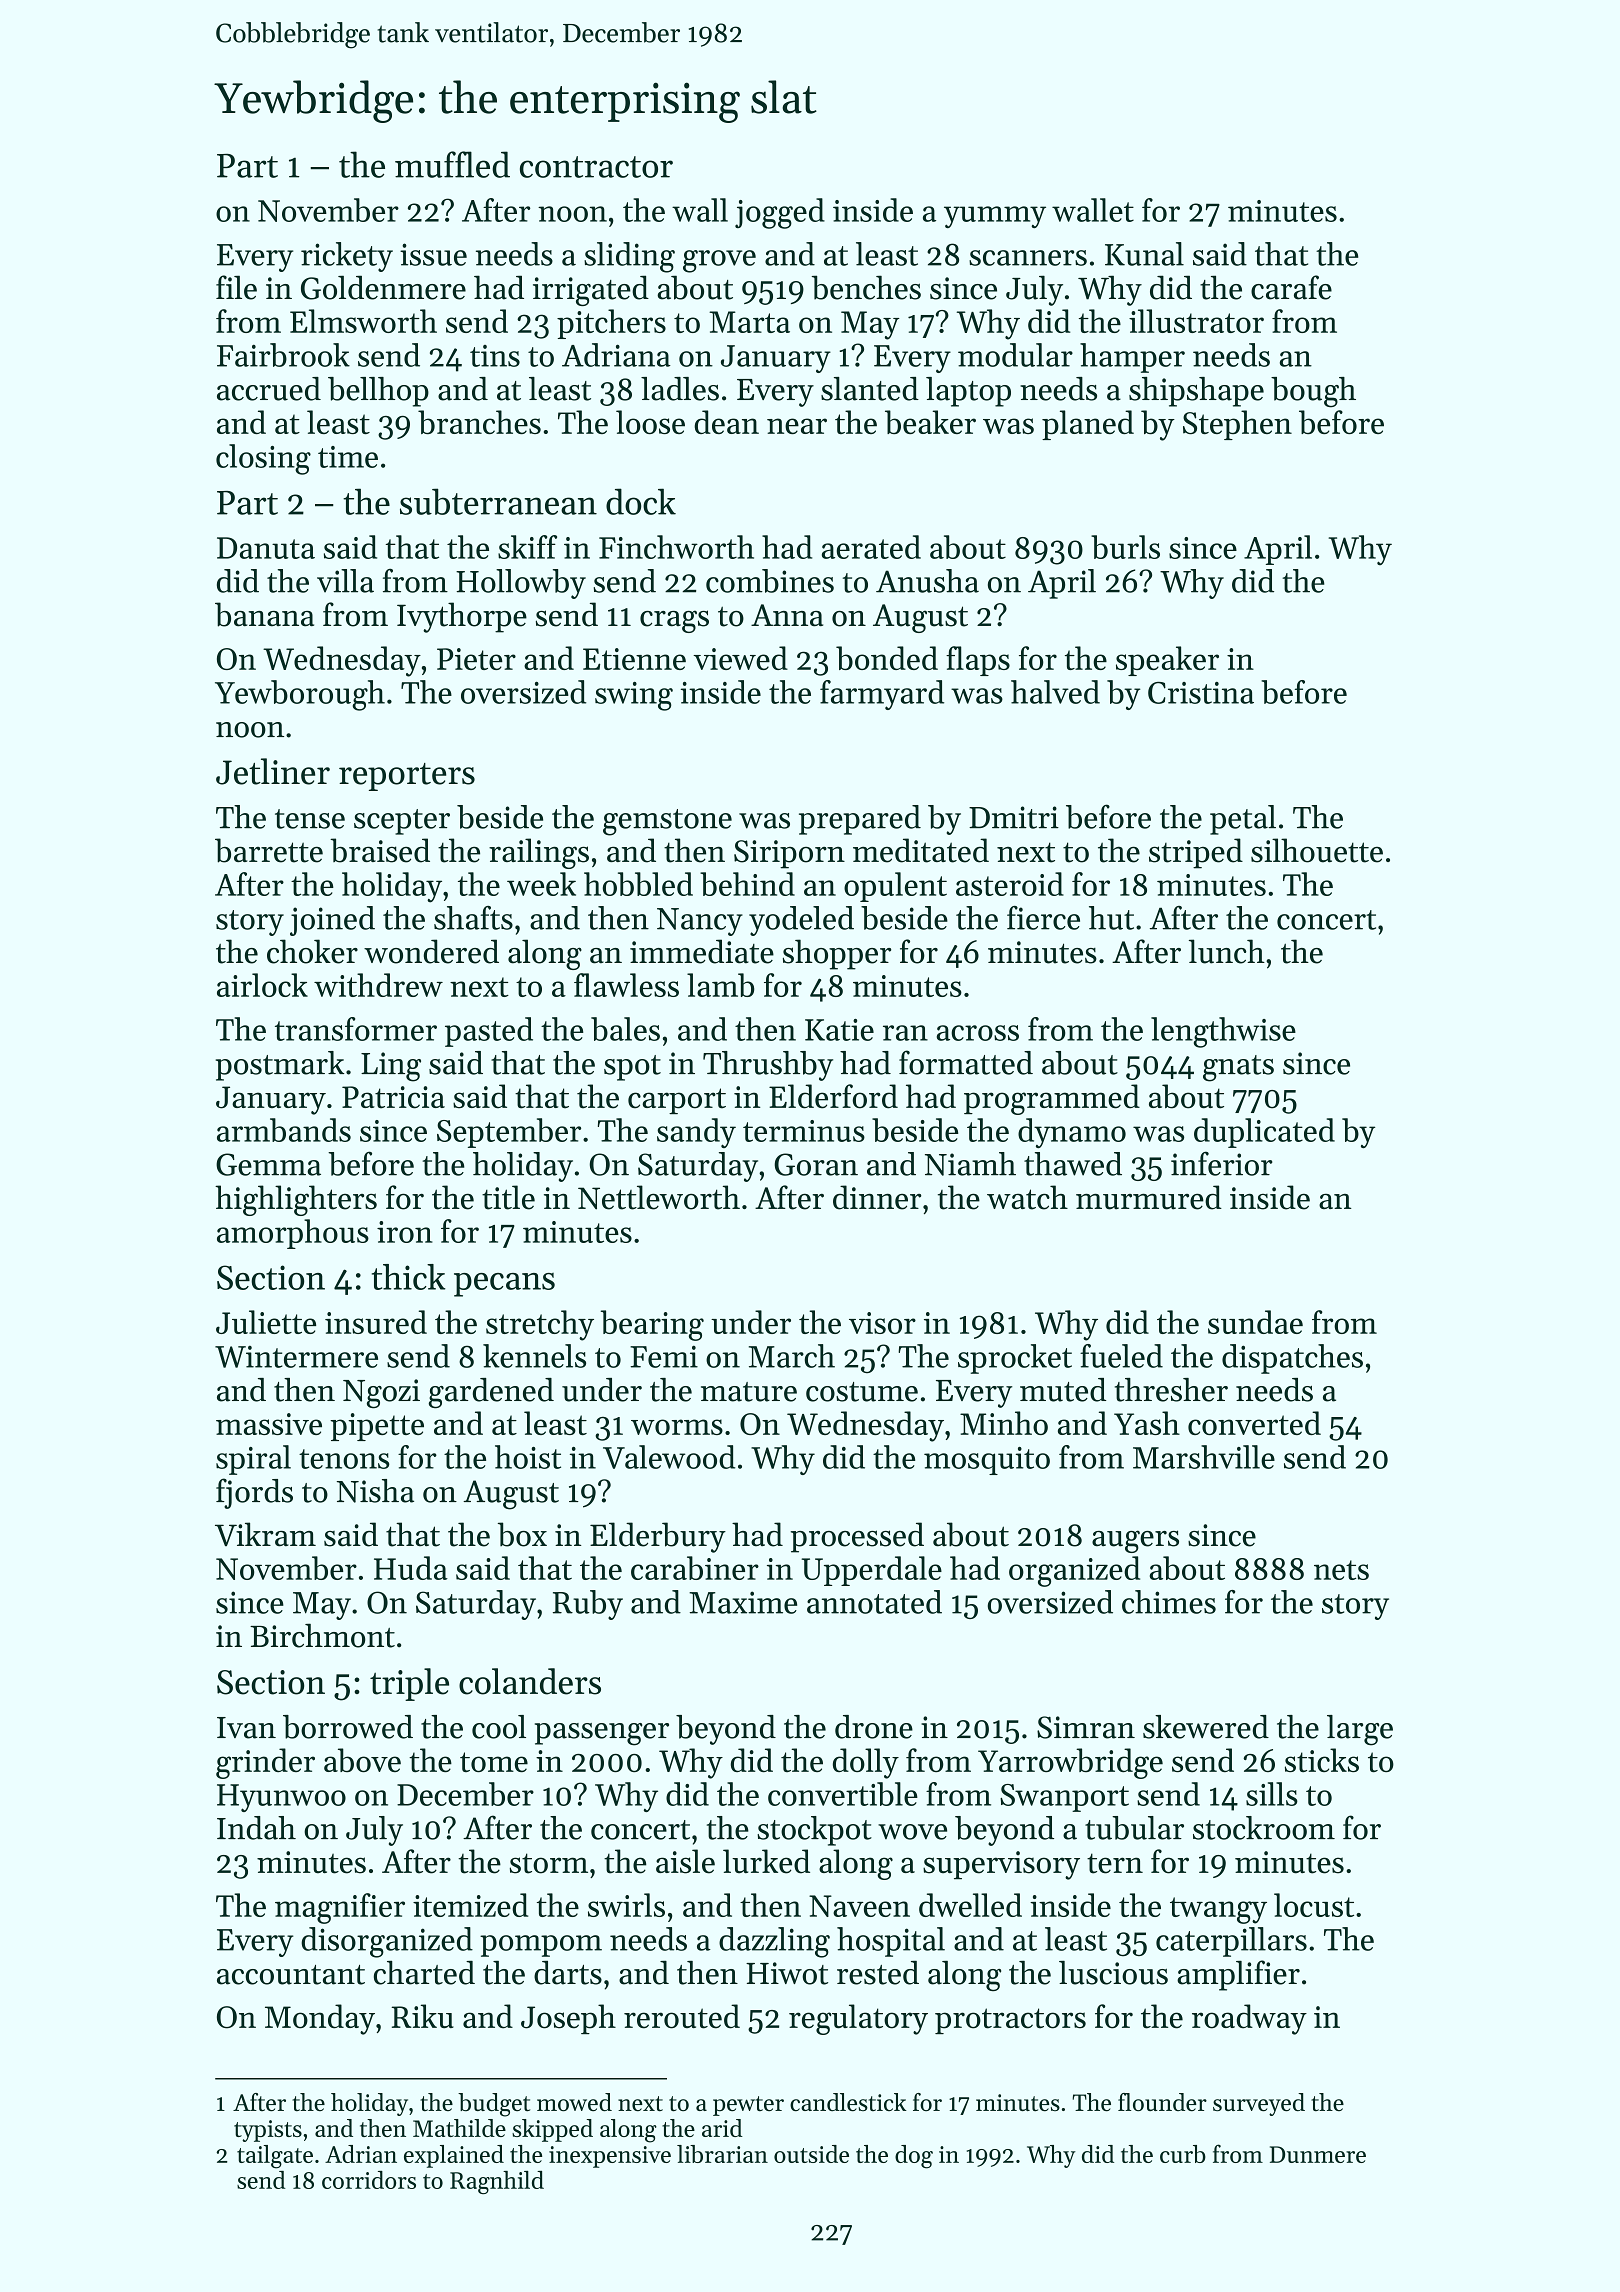 This page has width=1620, height=2292. Describe the element at coordinates (452, 164) in the page. I see `muffled` at that location.
